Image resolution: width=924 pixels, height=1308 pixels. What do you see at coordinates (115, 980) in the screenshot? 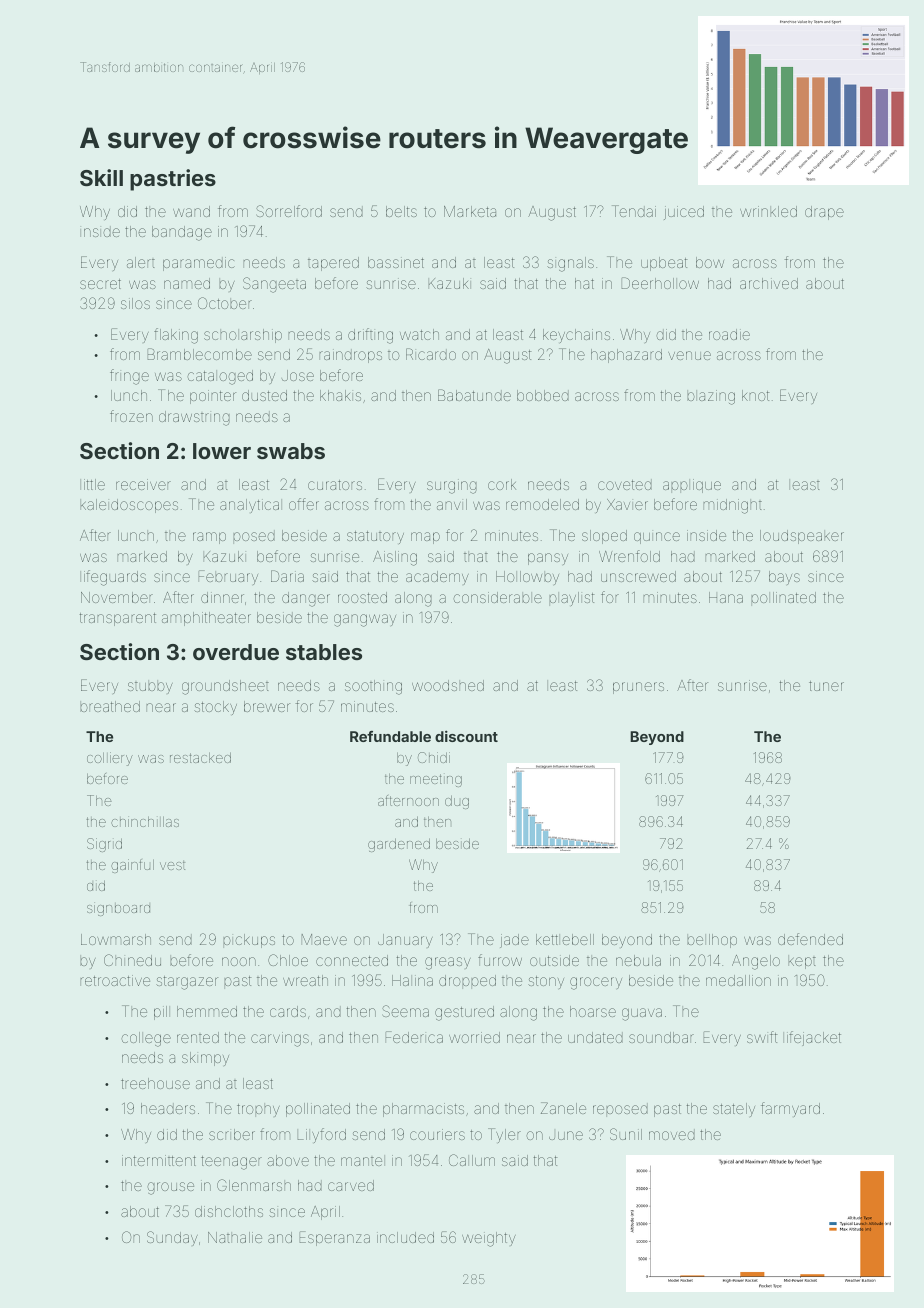
I see `retroactive` at bounding box center [115, 980].
